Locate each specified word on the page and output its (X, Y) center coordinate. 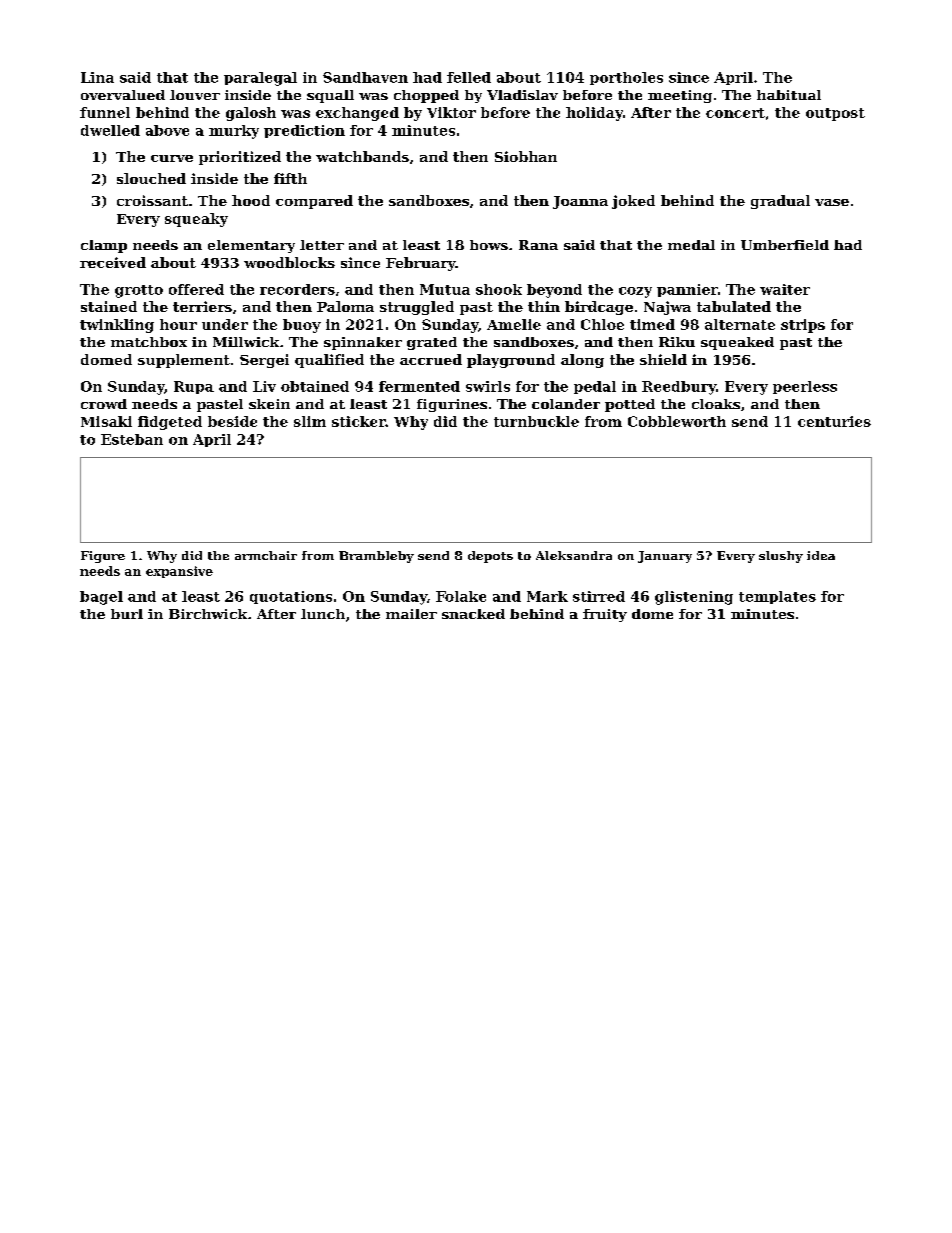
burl (127, 614)
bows (489, 245)
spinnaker (363, 343)
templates (777, 597)
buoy (302, 326)
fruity (605, 615)
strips (803, 326)
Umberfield (785, 245)
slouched (151, 178)
